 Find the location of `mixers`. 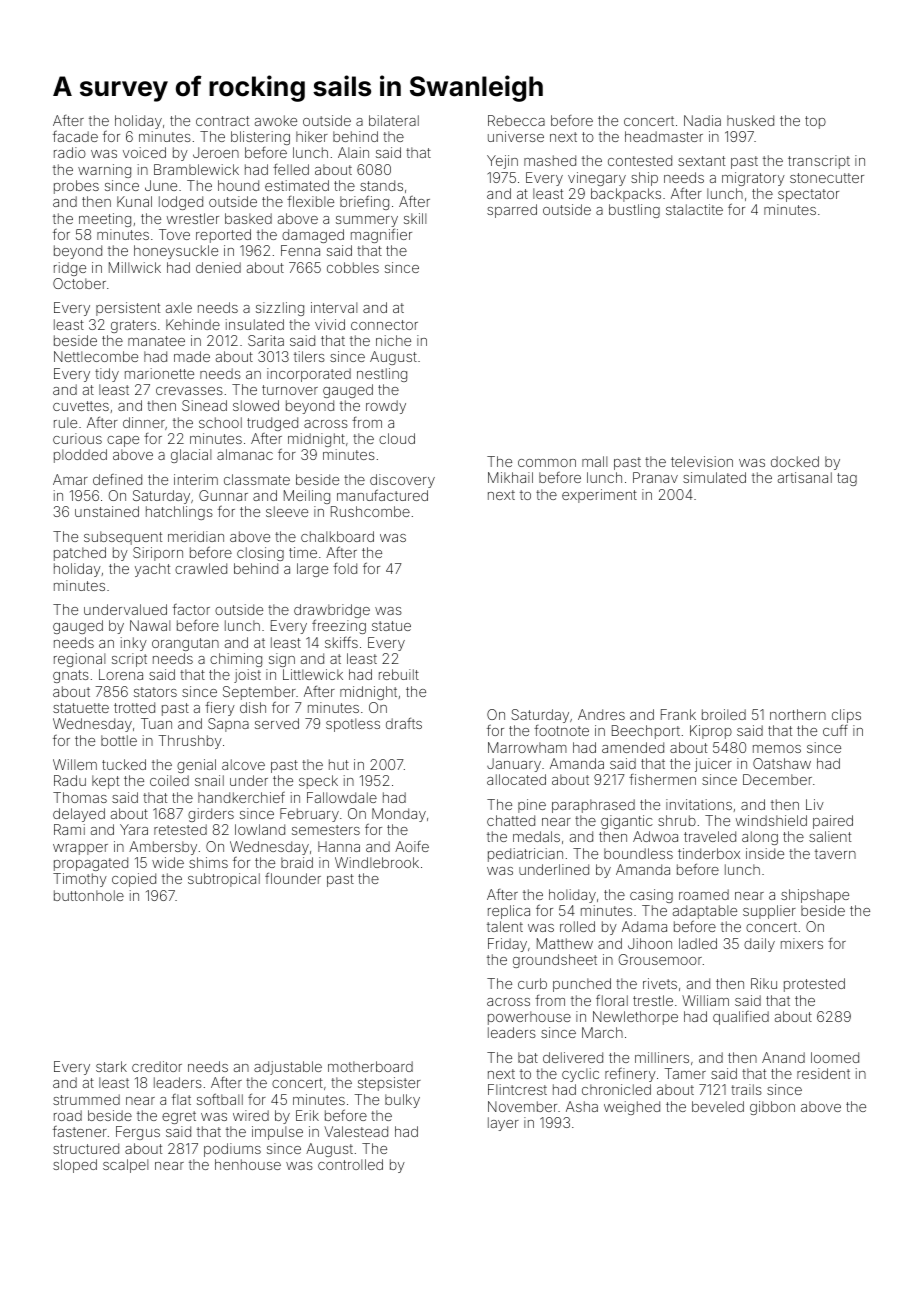

mixers is located at coordinates (802, 943).
